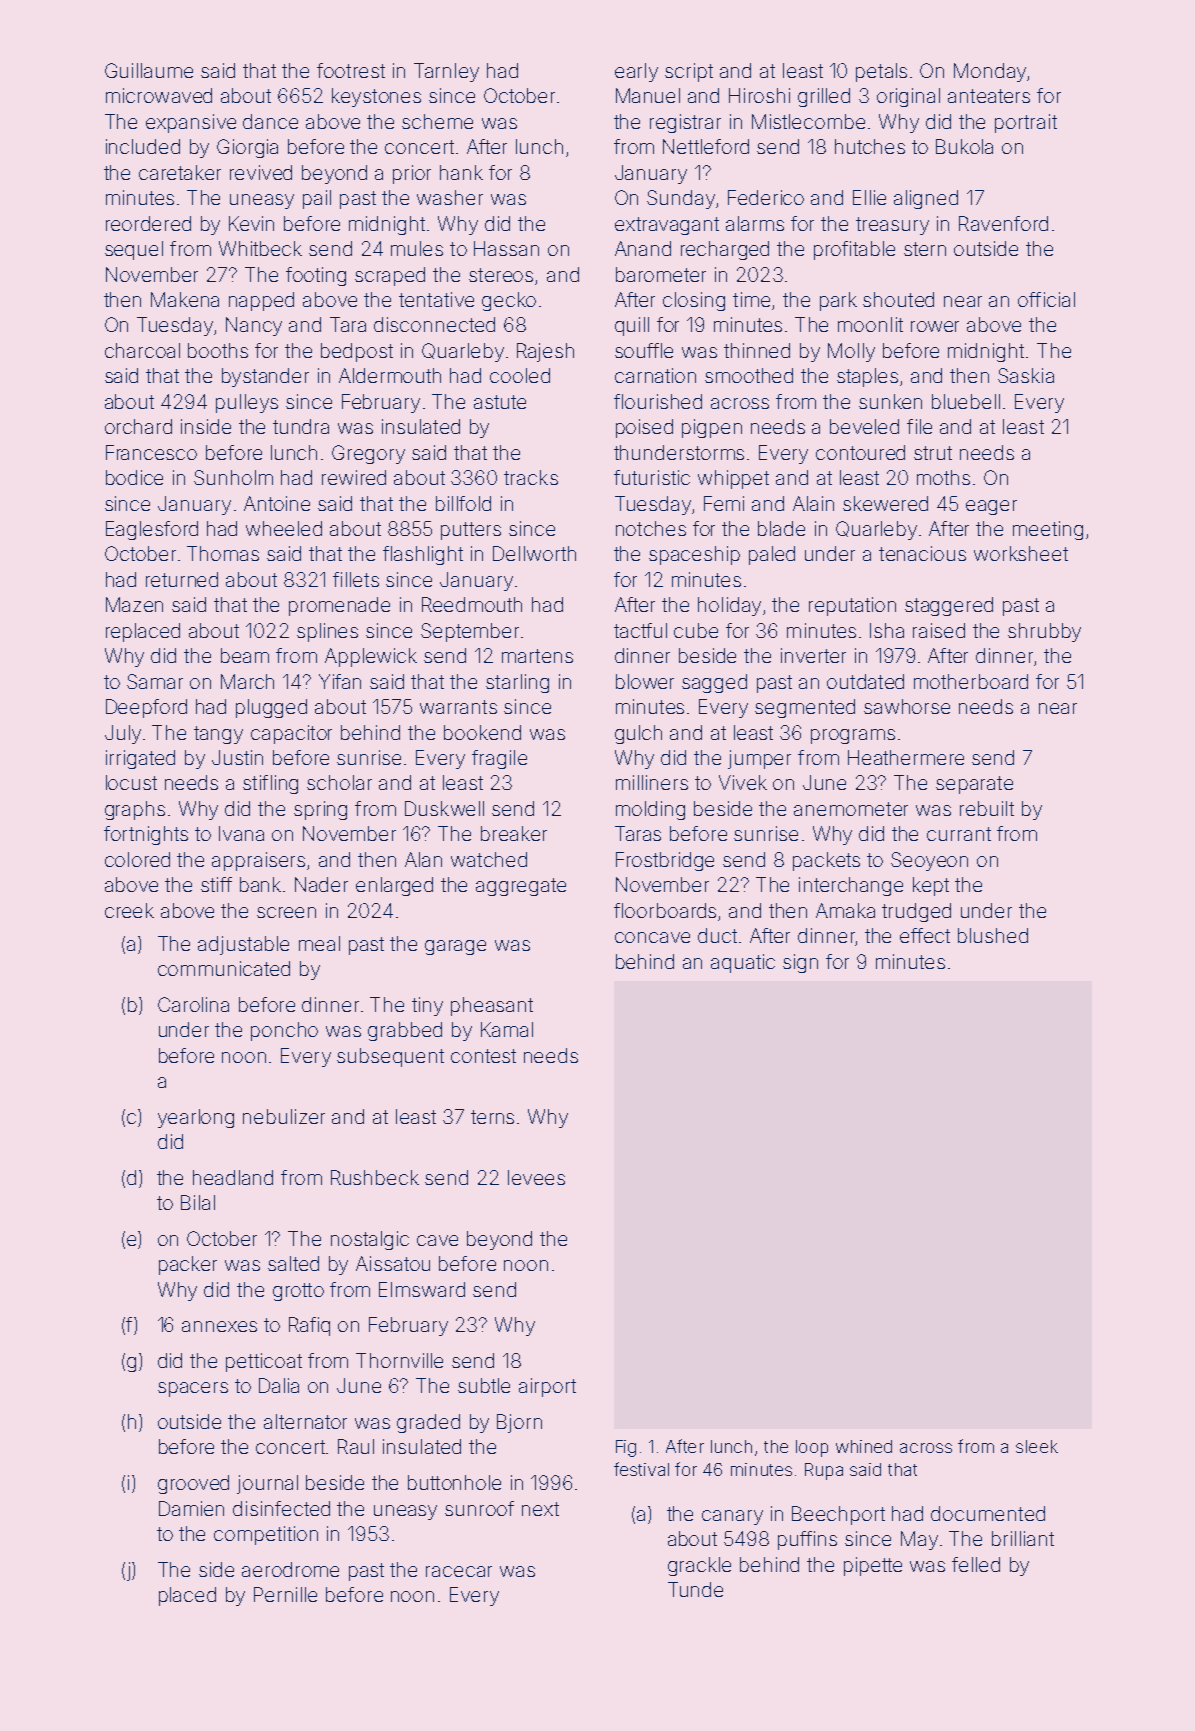  I want to click on alternator, so click(305, 1421).
